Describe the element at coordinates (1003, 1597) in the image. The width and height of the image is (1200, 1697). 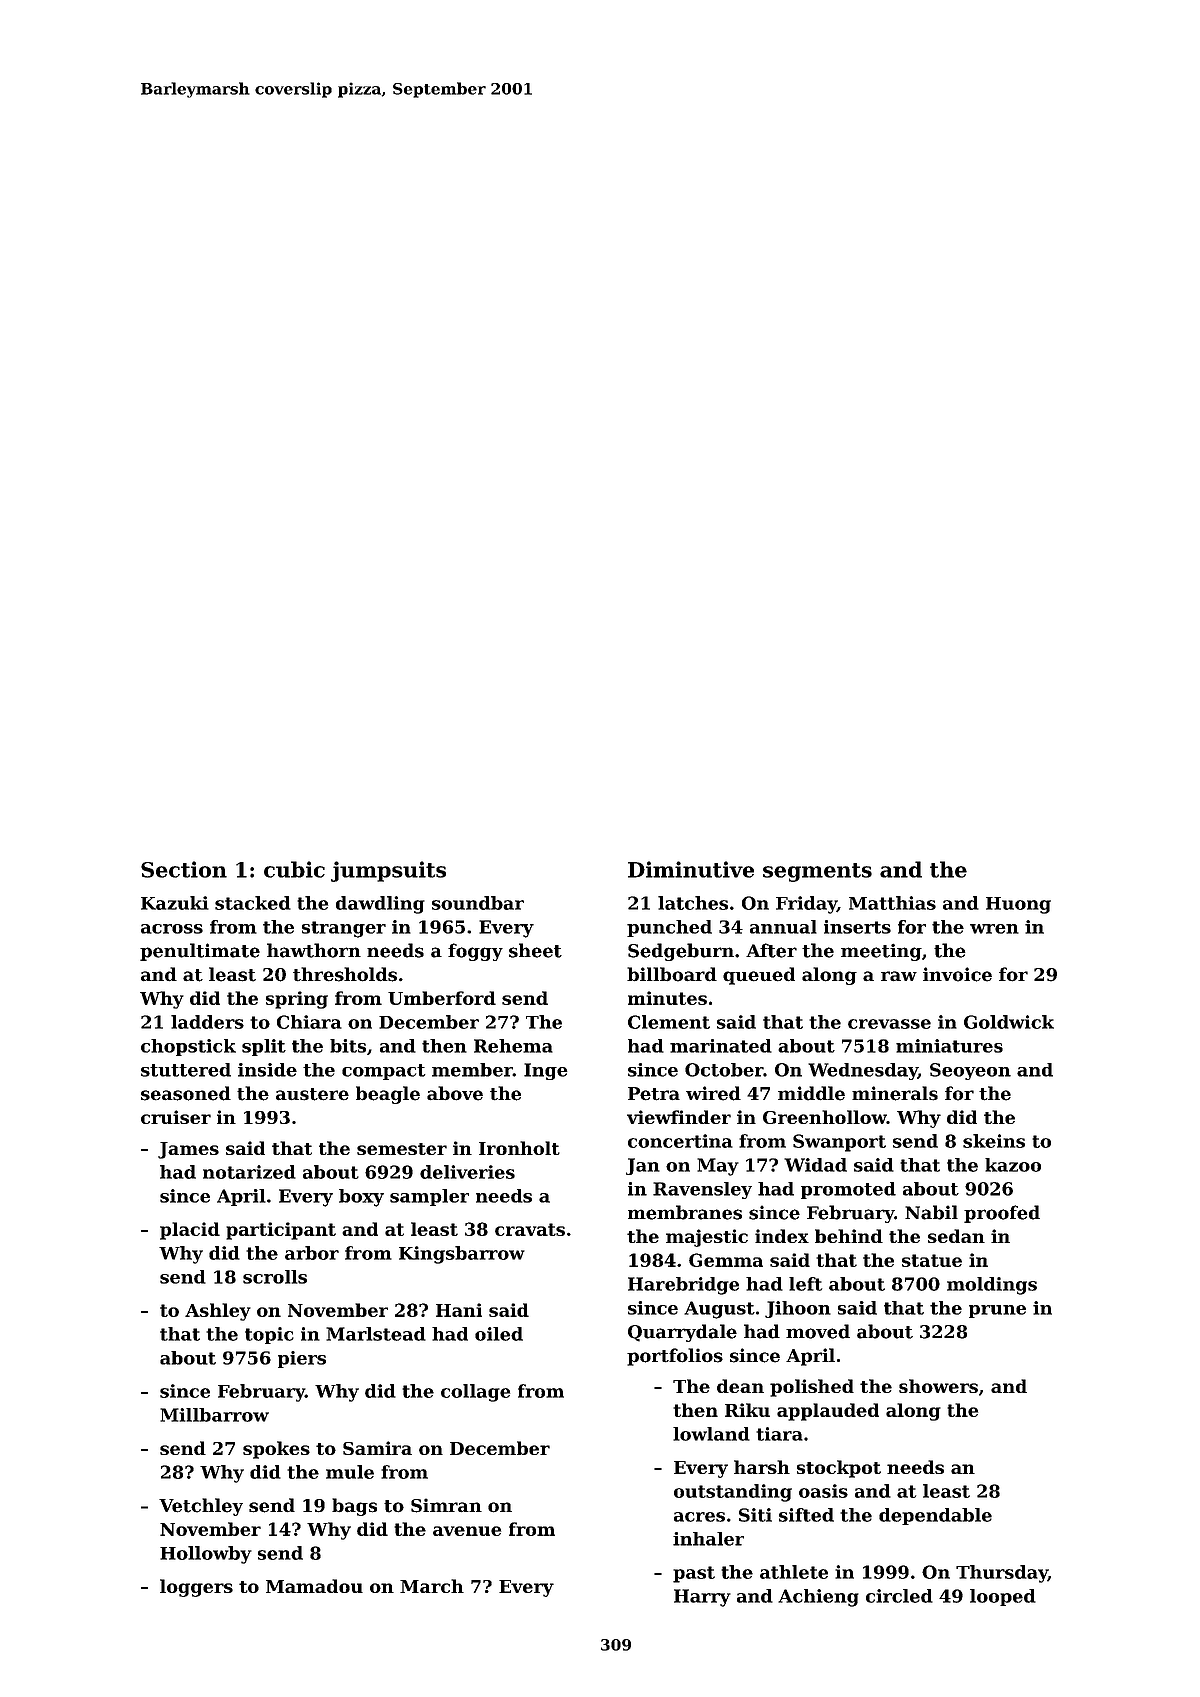
I see `looped` at that location.
